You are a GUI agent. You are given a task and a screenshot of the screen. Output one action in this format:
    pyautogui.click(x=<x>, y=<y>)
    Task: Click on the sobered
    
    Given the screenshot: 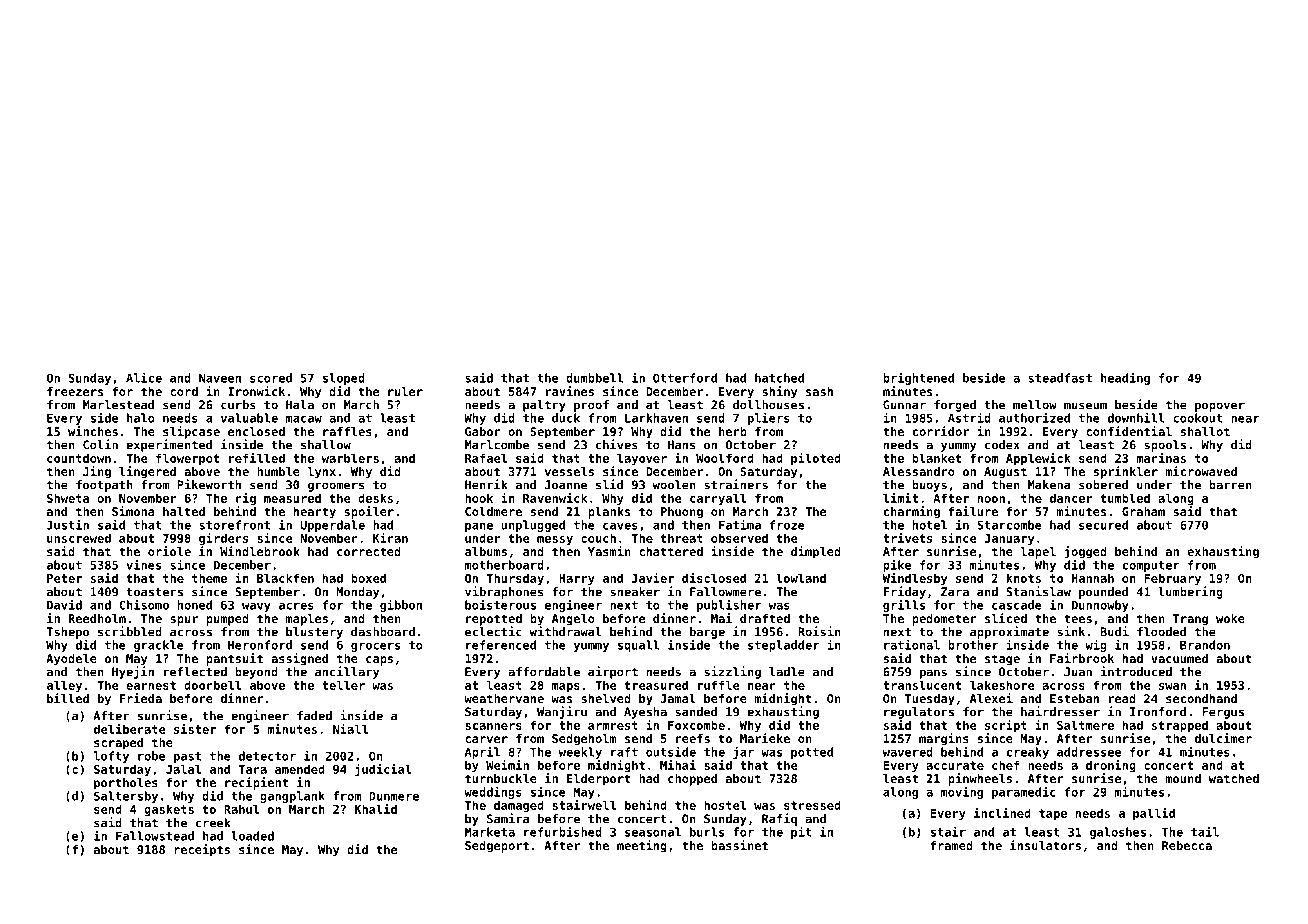 What is the action you would take?
    pyautogui.click(x=1103, y=485)
